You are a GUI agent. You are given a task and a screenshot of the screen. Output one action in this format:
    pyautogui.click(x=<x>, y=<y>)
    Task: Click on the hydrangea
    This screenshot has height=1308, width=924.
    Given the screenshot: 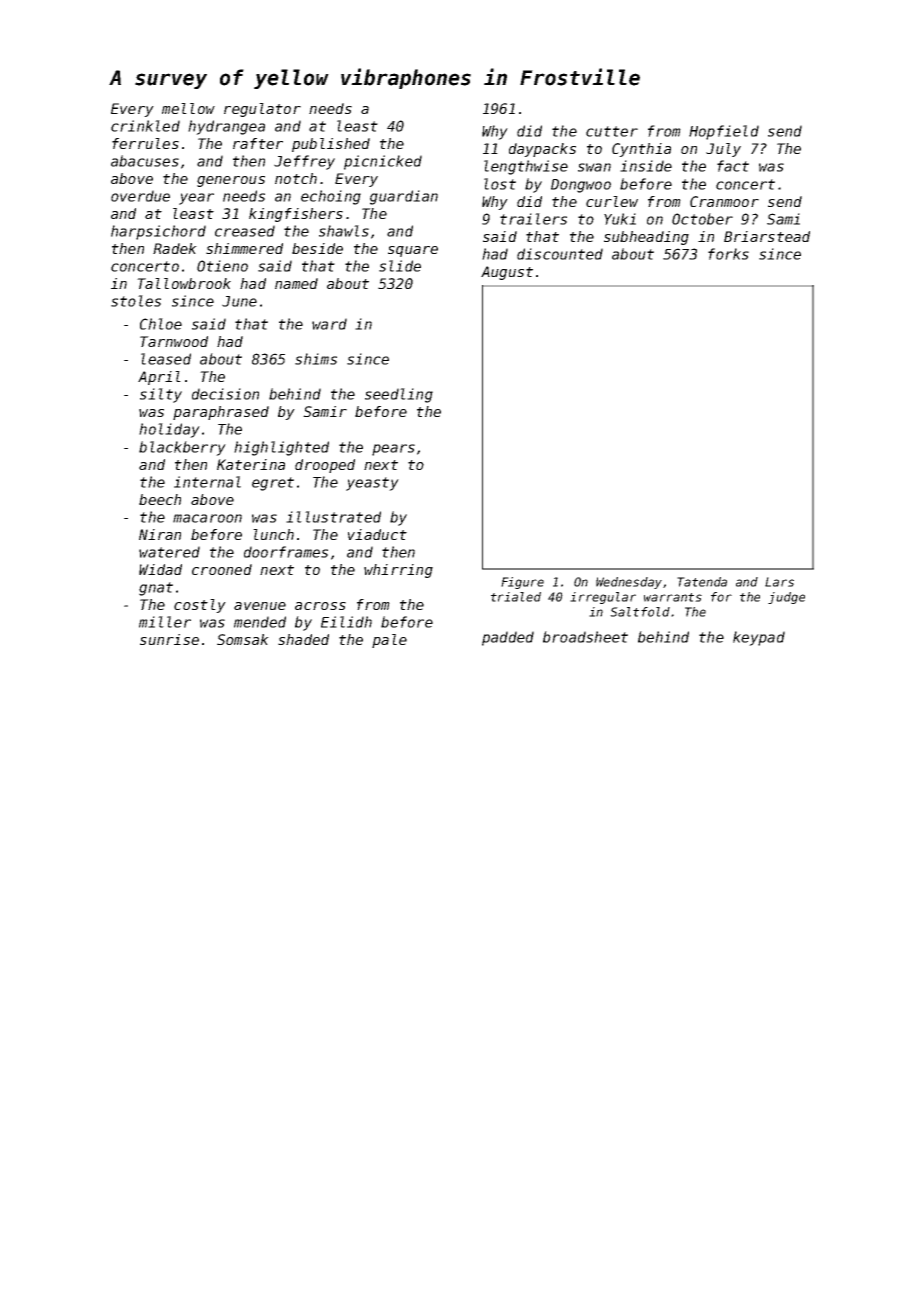 What is the action you would take?
    pyautogui.click(x=226, y=127)
